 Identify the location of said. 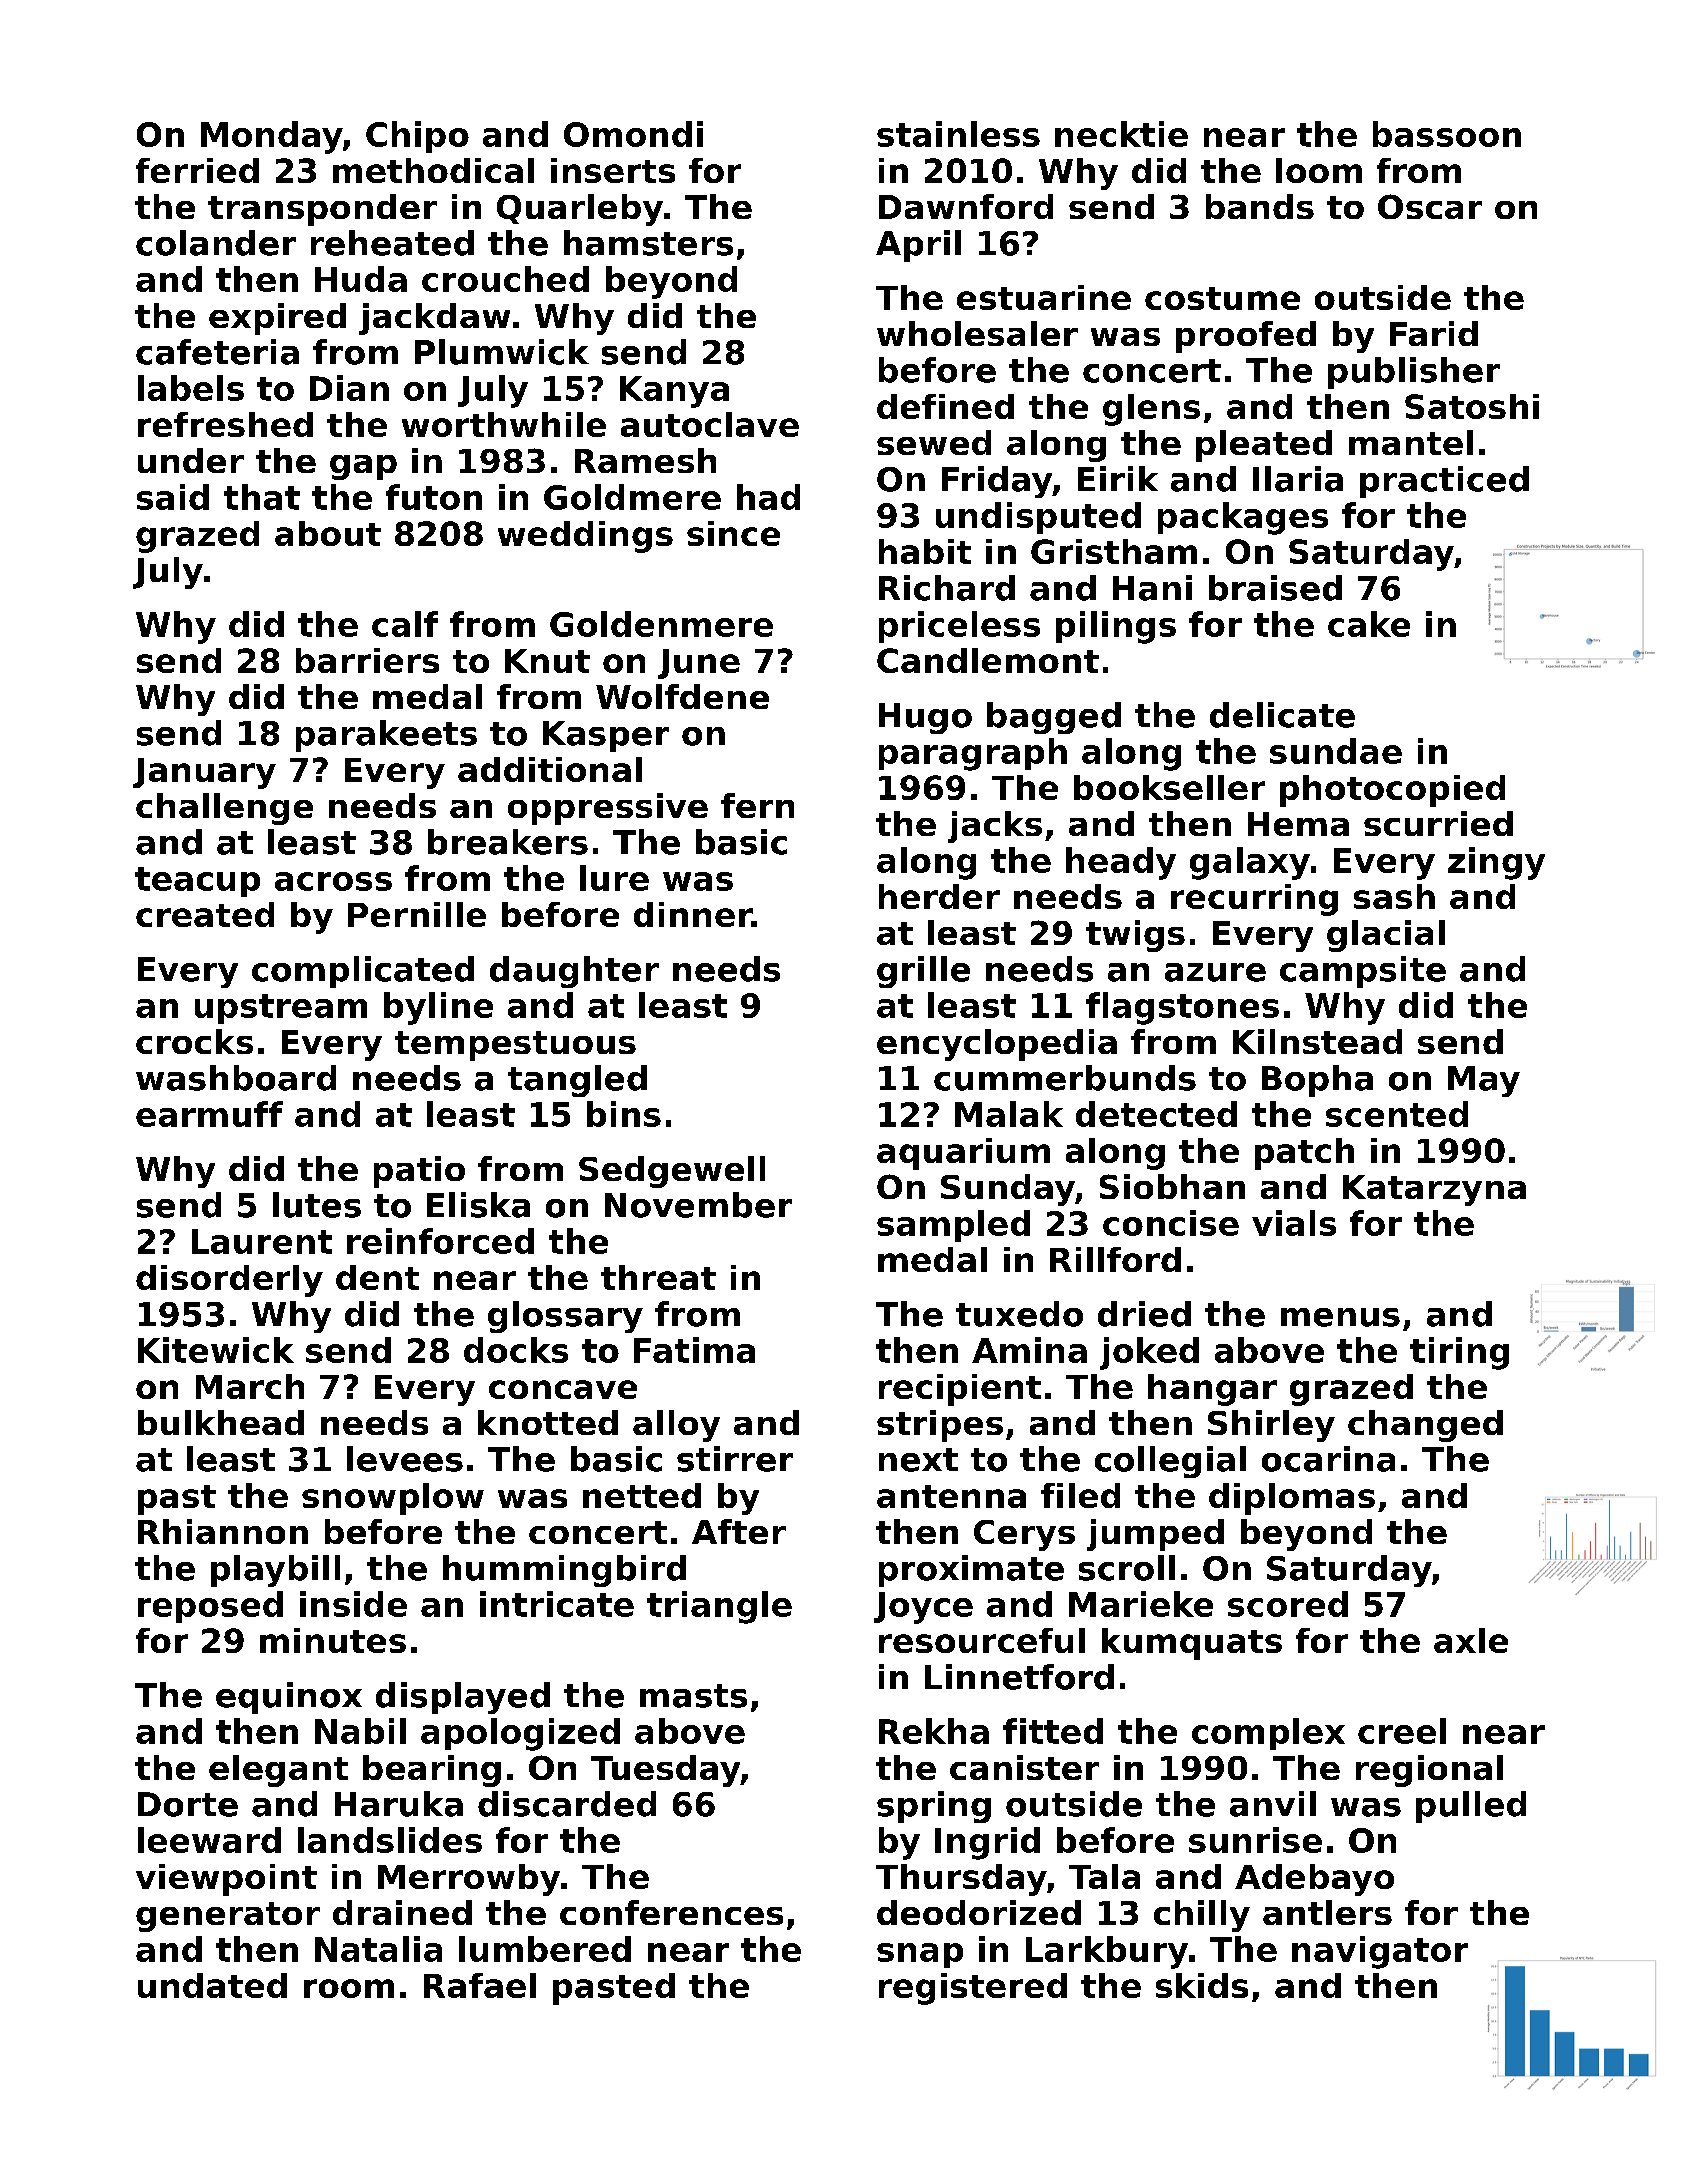
(173, 497).
